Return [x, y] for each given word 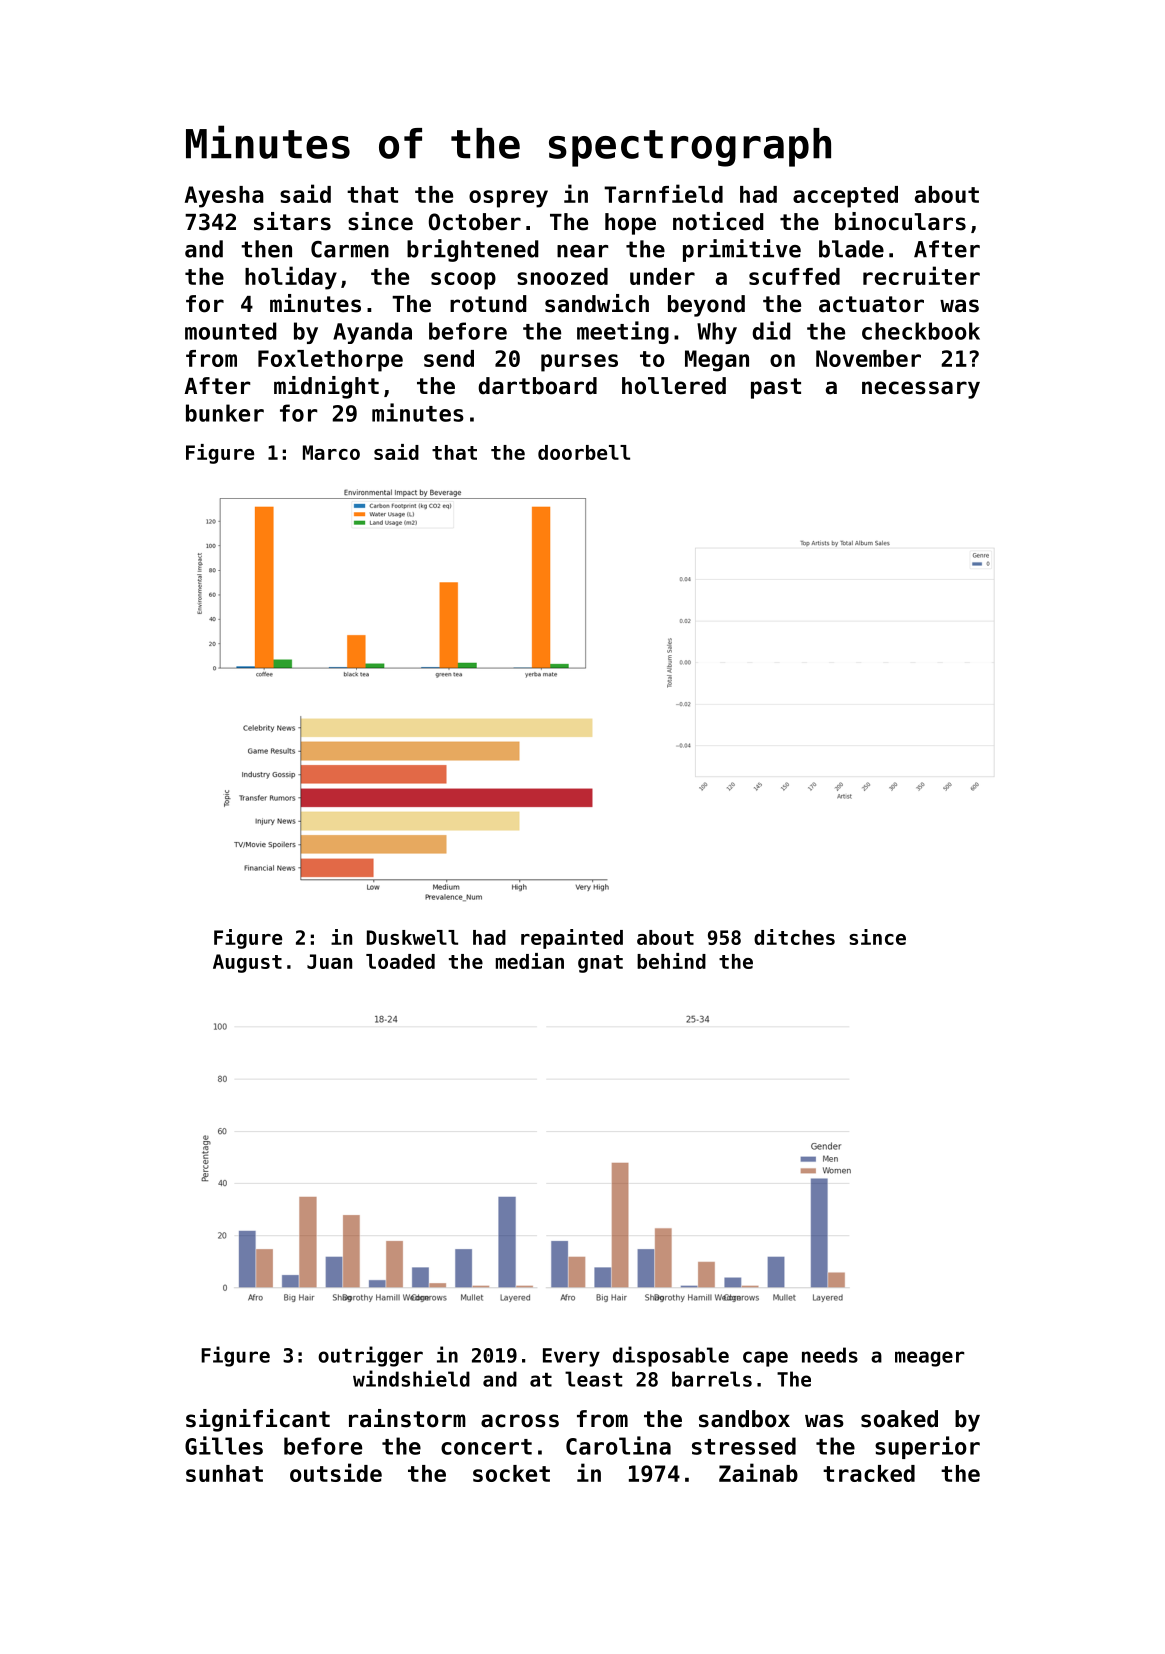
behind [671, 961]
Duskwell [412, 937]
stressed [744, 1446]
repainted [572, 939]
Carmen [350, 249]
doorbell [584, 452]
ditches [794, 937]
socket [511, 1473]
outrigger [370, 1356]
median [530, 961]
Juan [329, 961]
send [449, 358]
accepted [845, 197]
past [776, 388]
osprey [508, 199]
